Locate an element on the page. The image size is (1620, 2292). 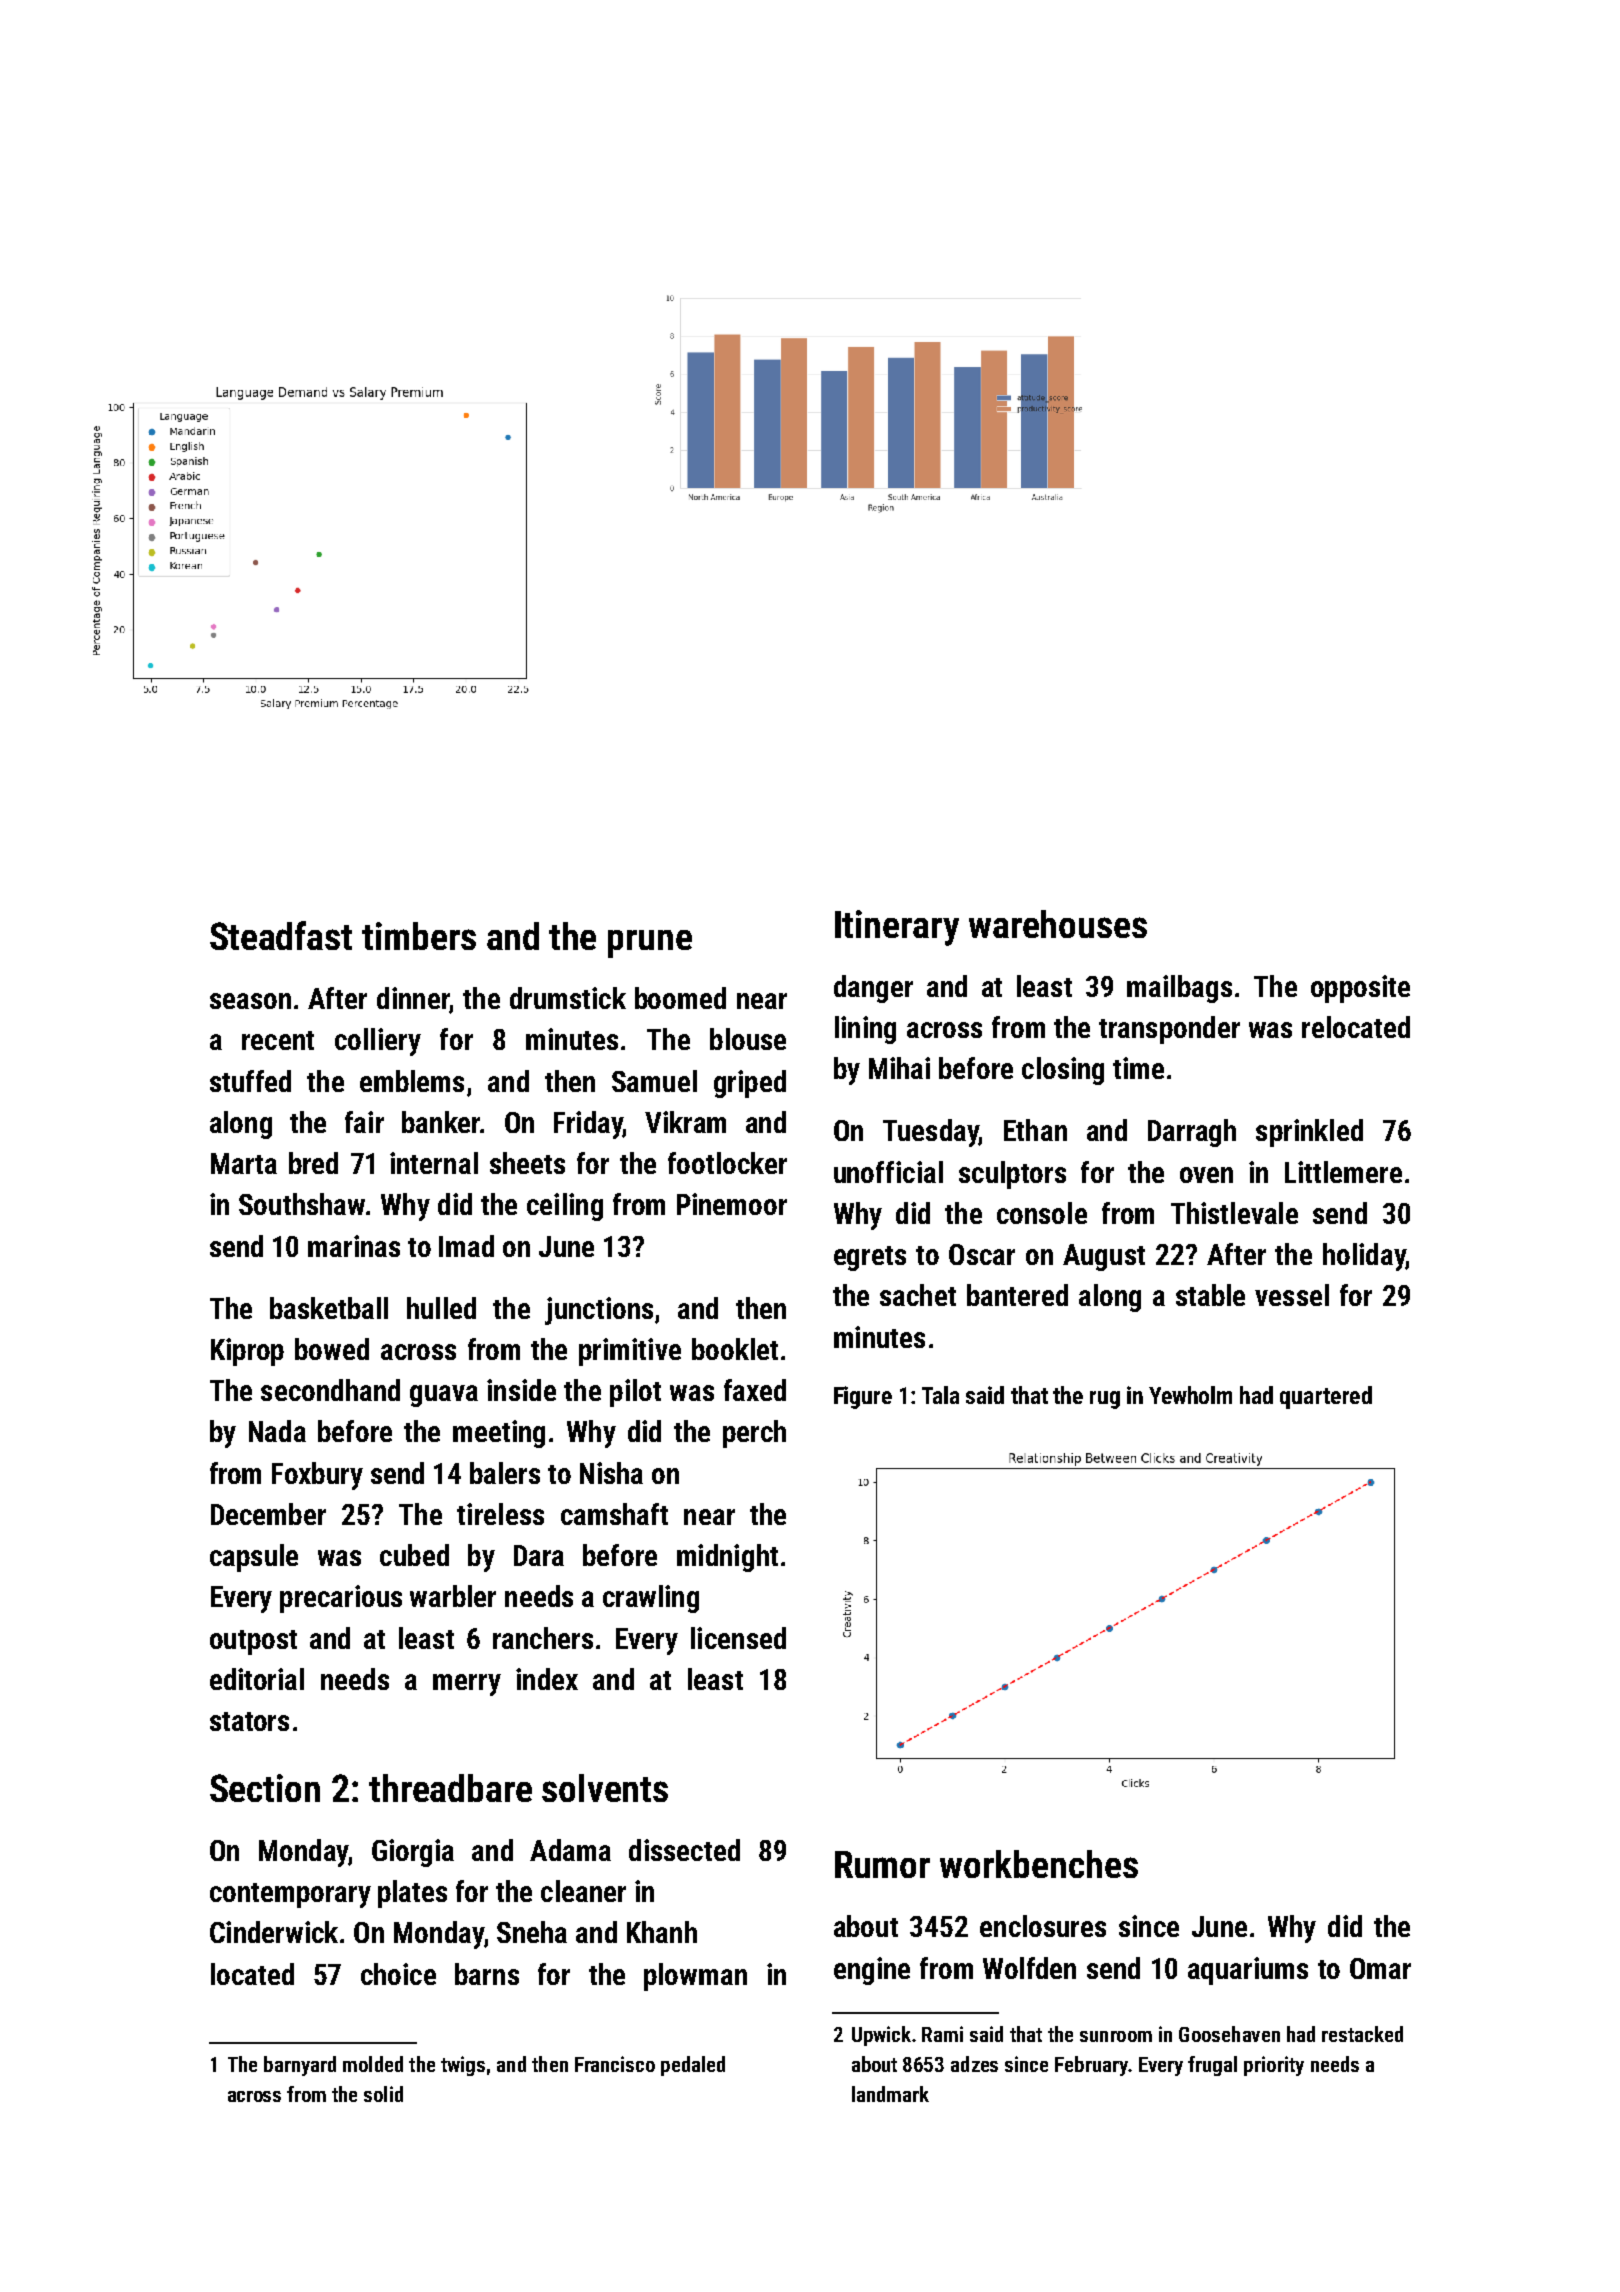
closing is located at coordinates (1063, 1071).
